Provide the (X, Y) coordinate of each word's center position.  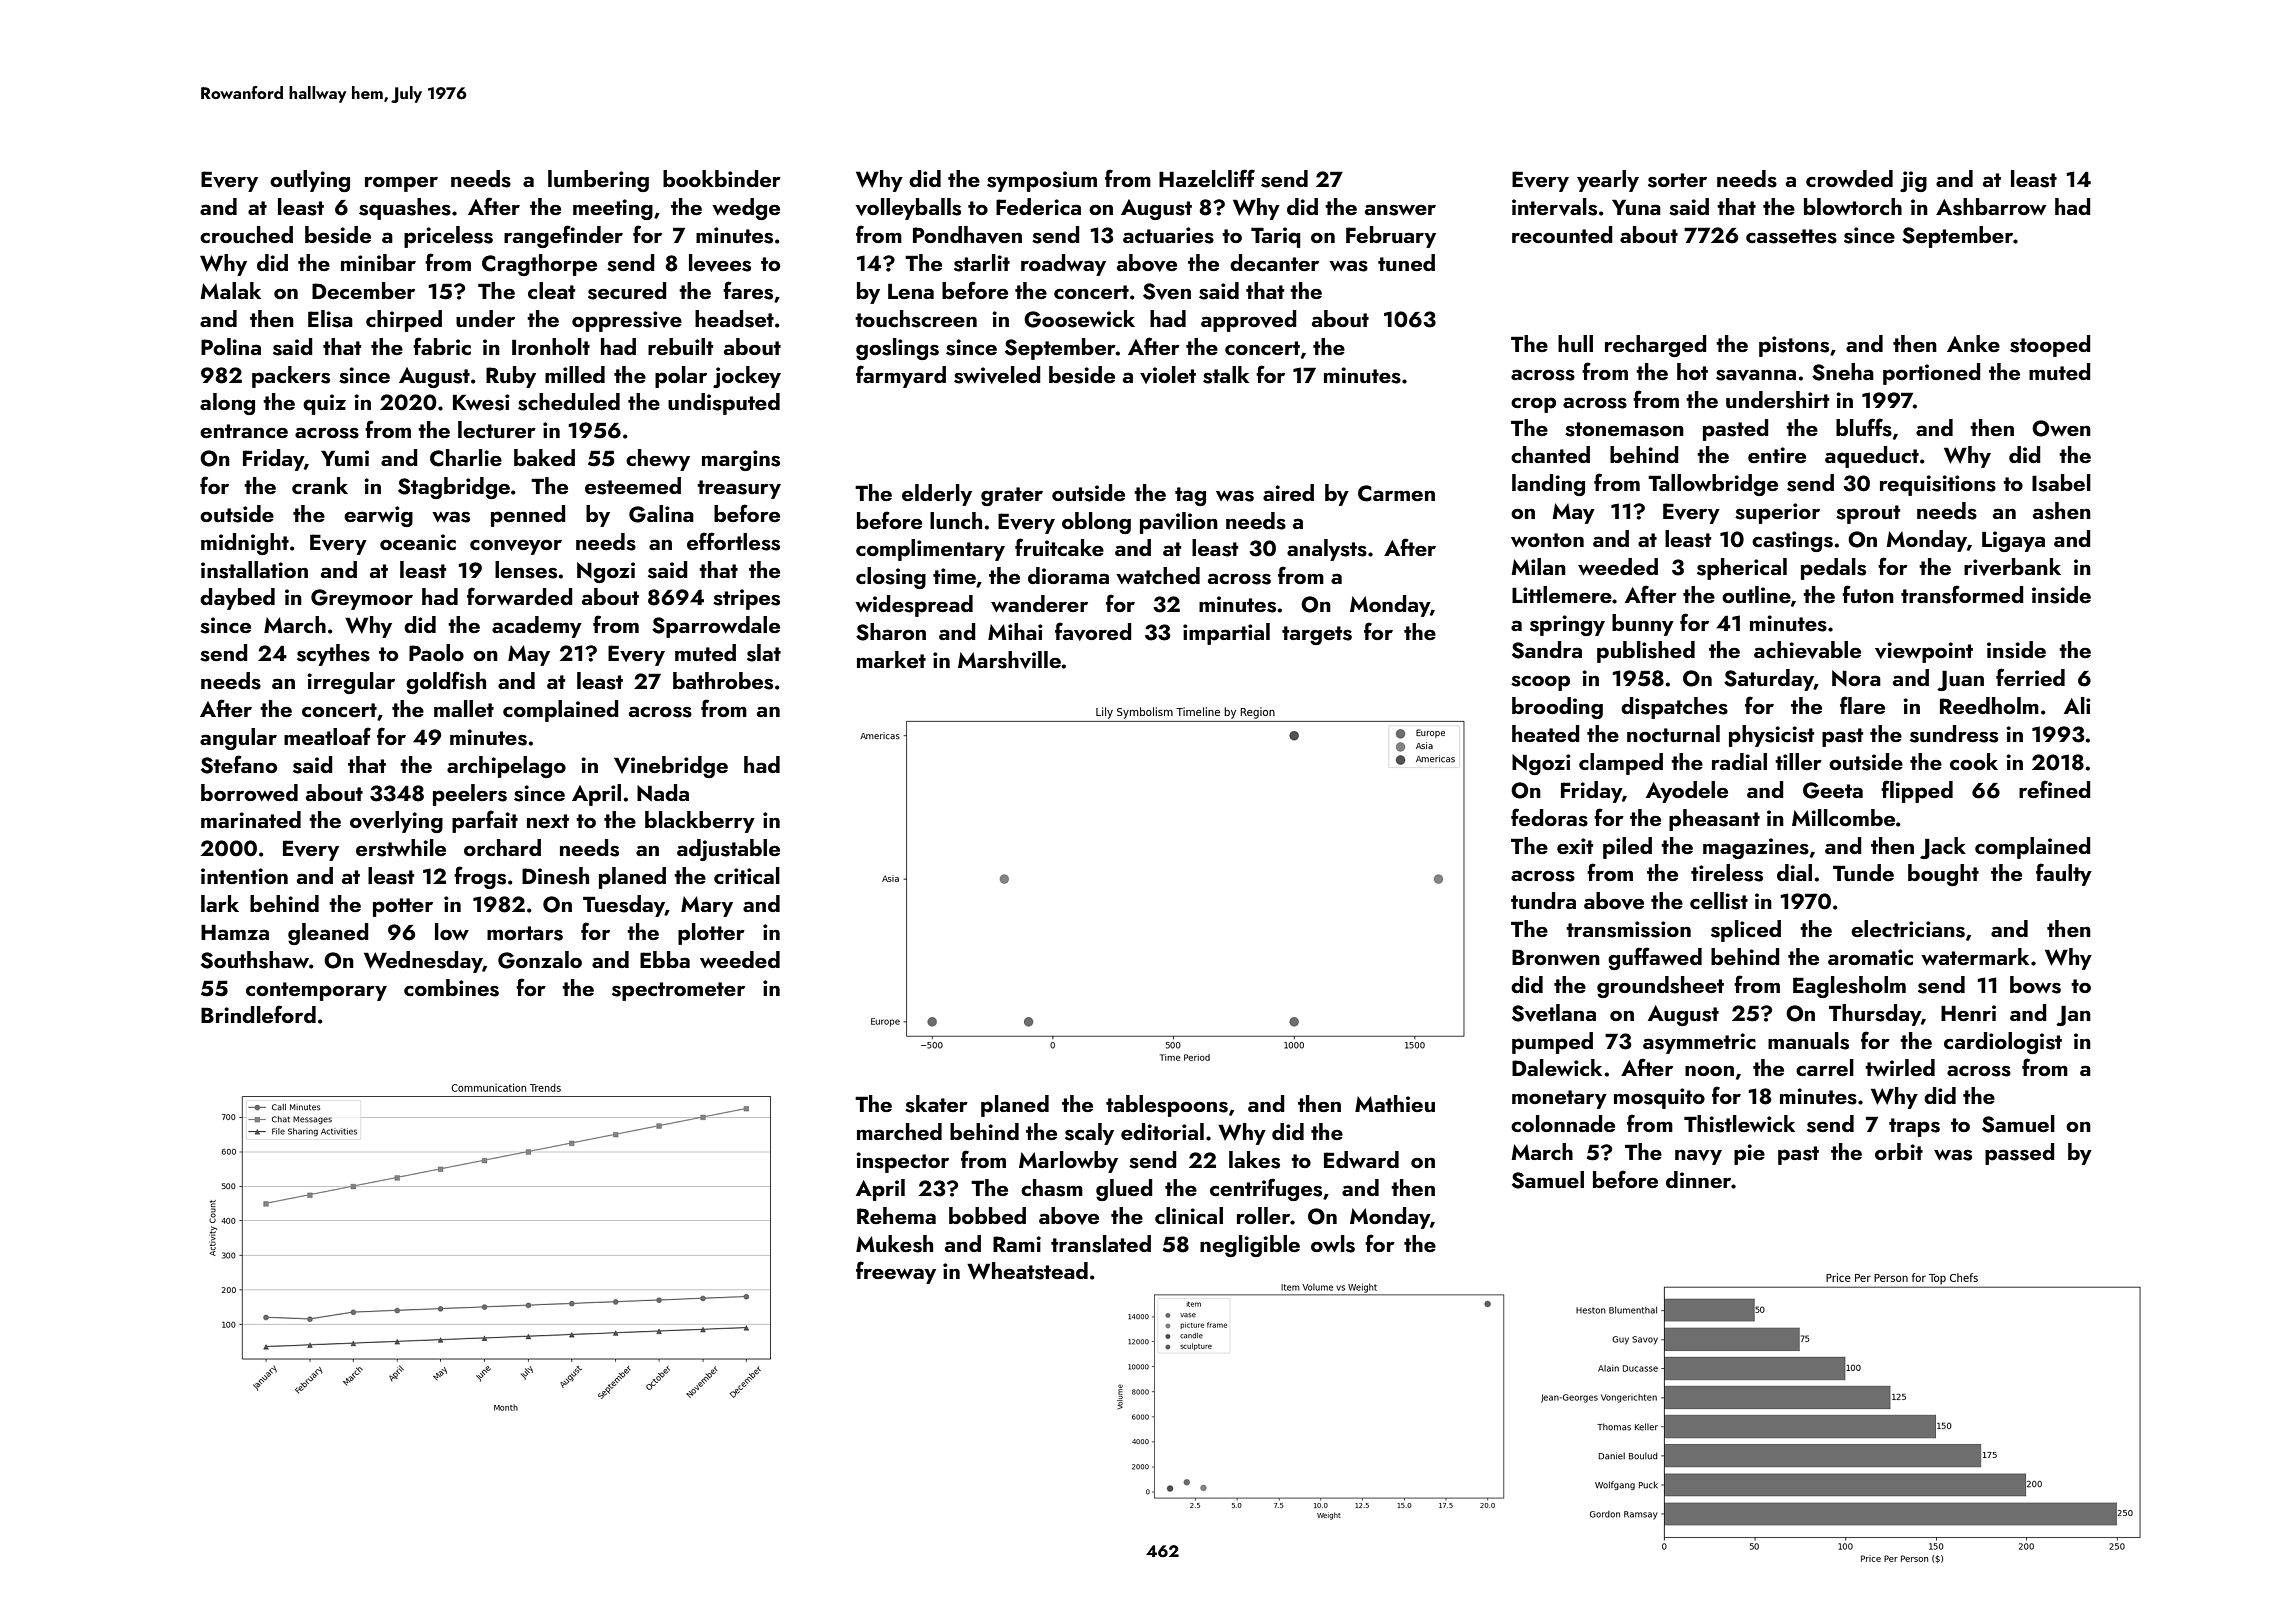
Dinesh (555, 876)
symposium (1042, 181)
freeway (896, 1272)
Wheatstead (1027, 1271)
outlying (310, 181)
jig (1913, 181)
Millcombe (1843, 817)
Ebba (665, 959)
